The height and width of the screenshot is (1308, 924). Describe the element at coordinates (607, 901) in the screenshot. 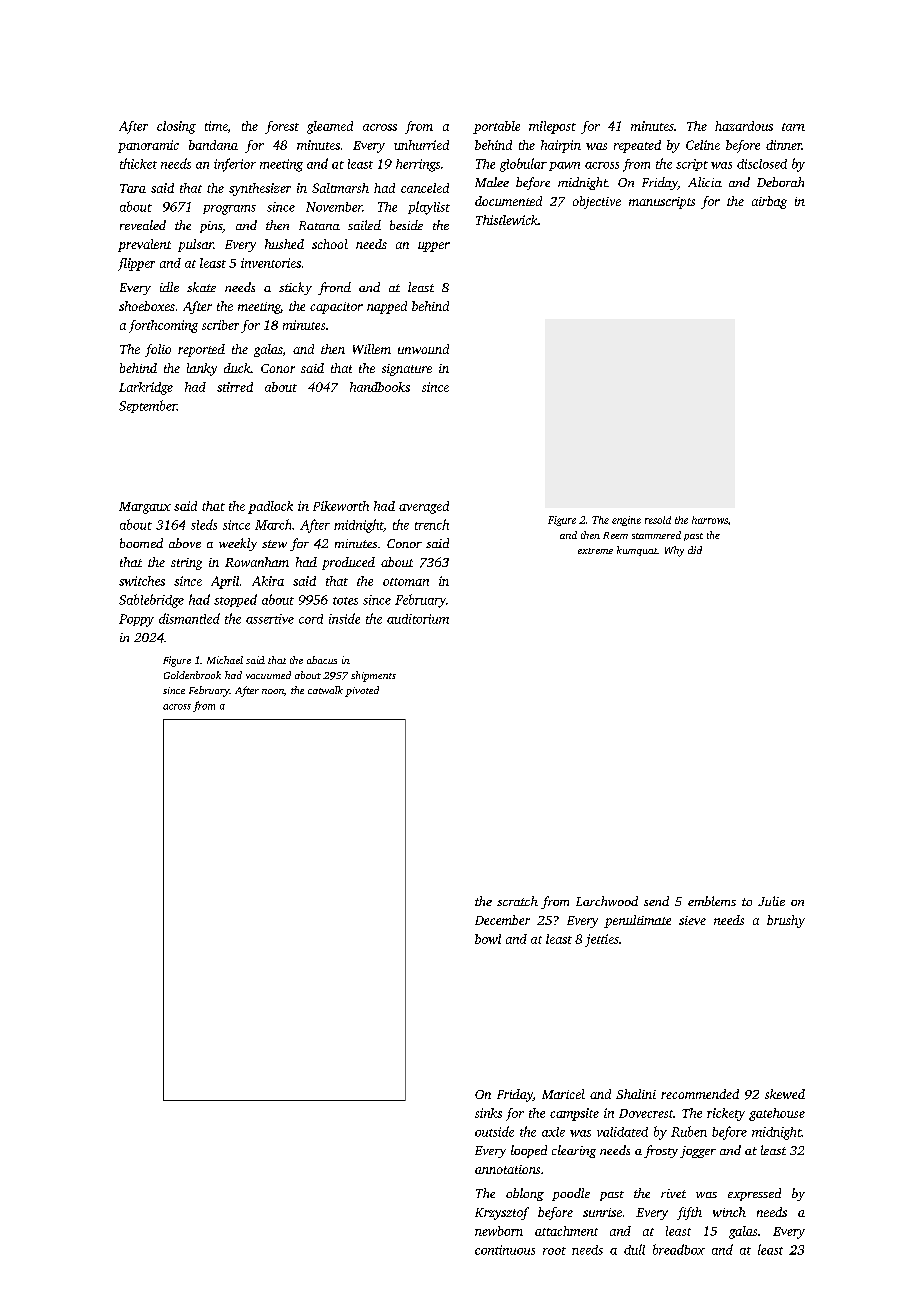

I see `Larchwood` at that location.
